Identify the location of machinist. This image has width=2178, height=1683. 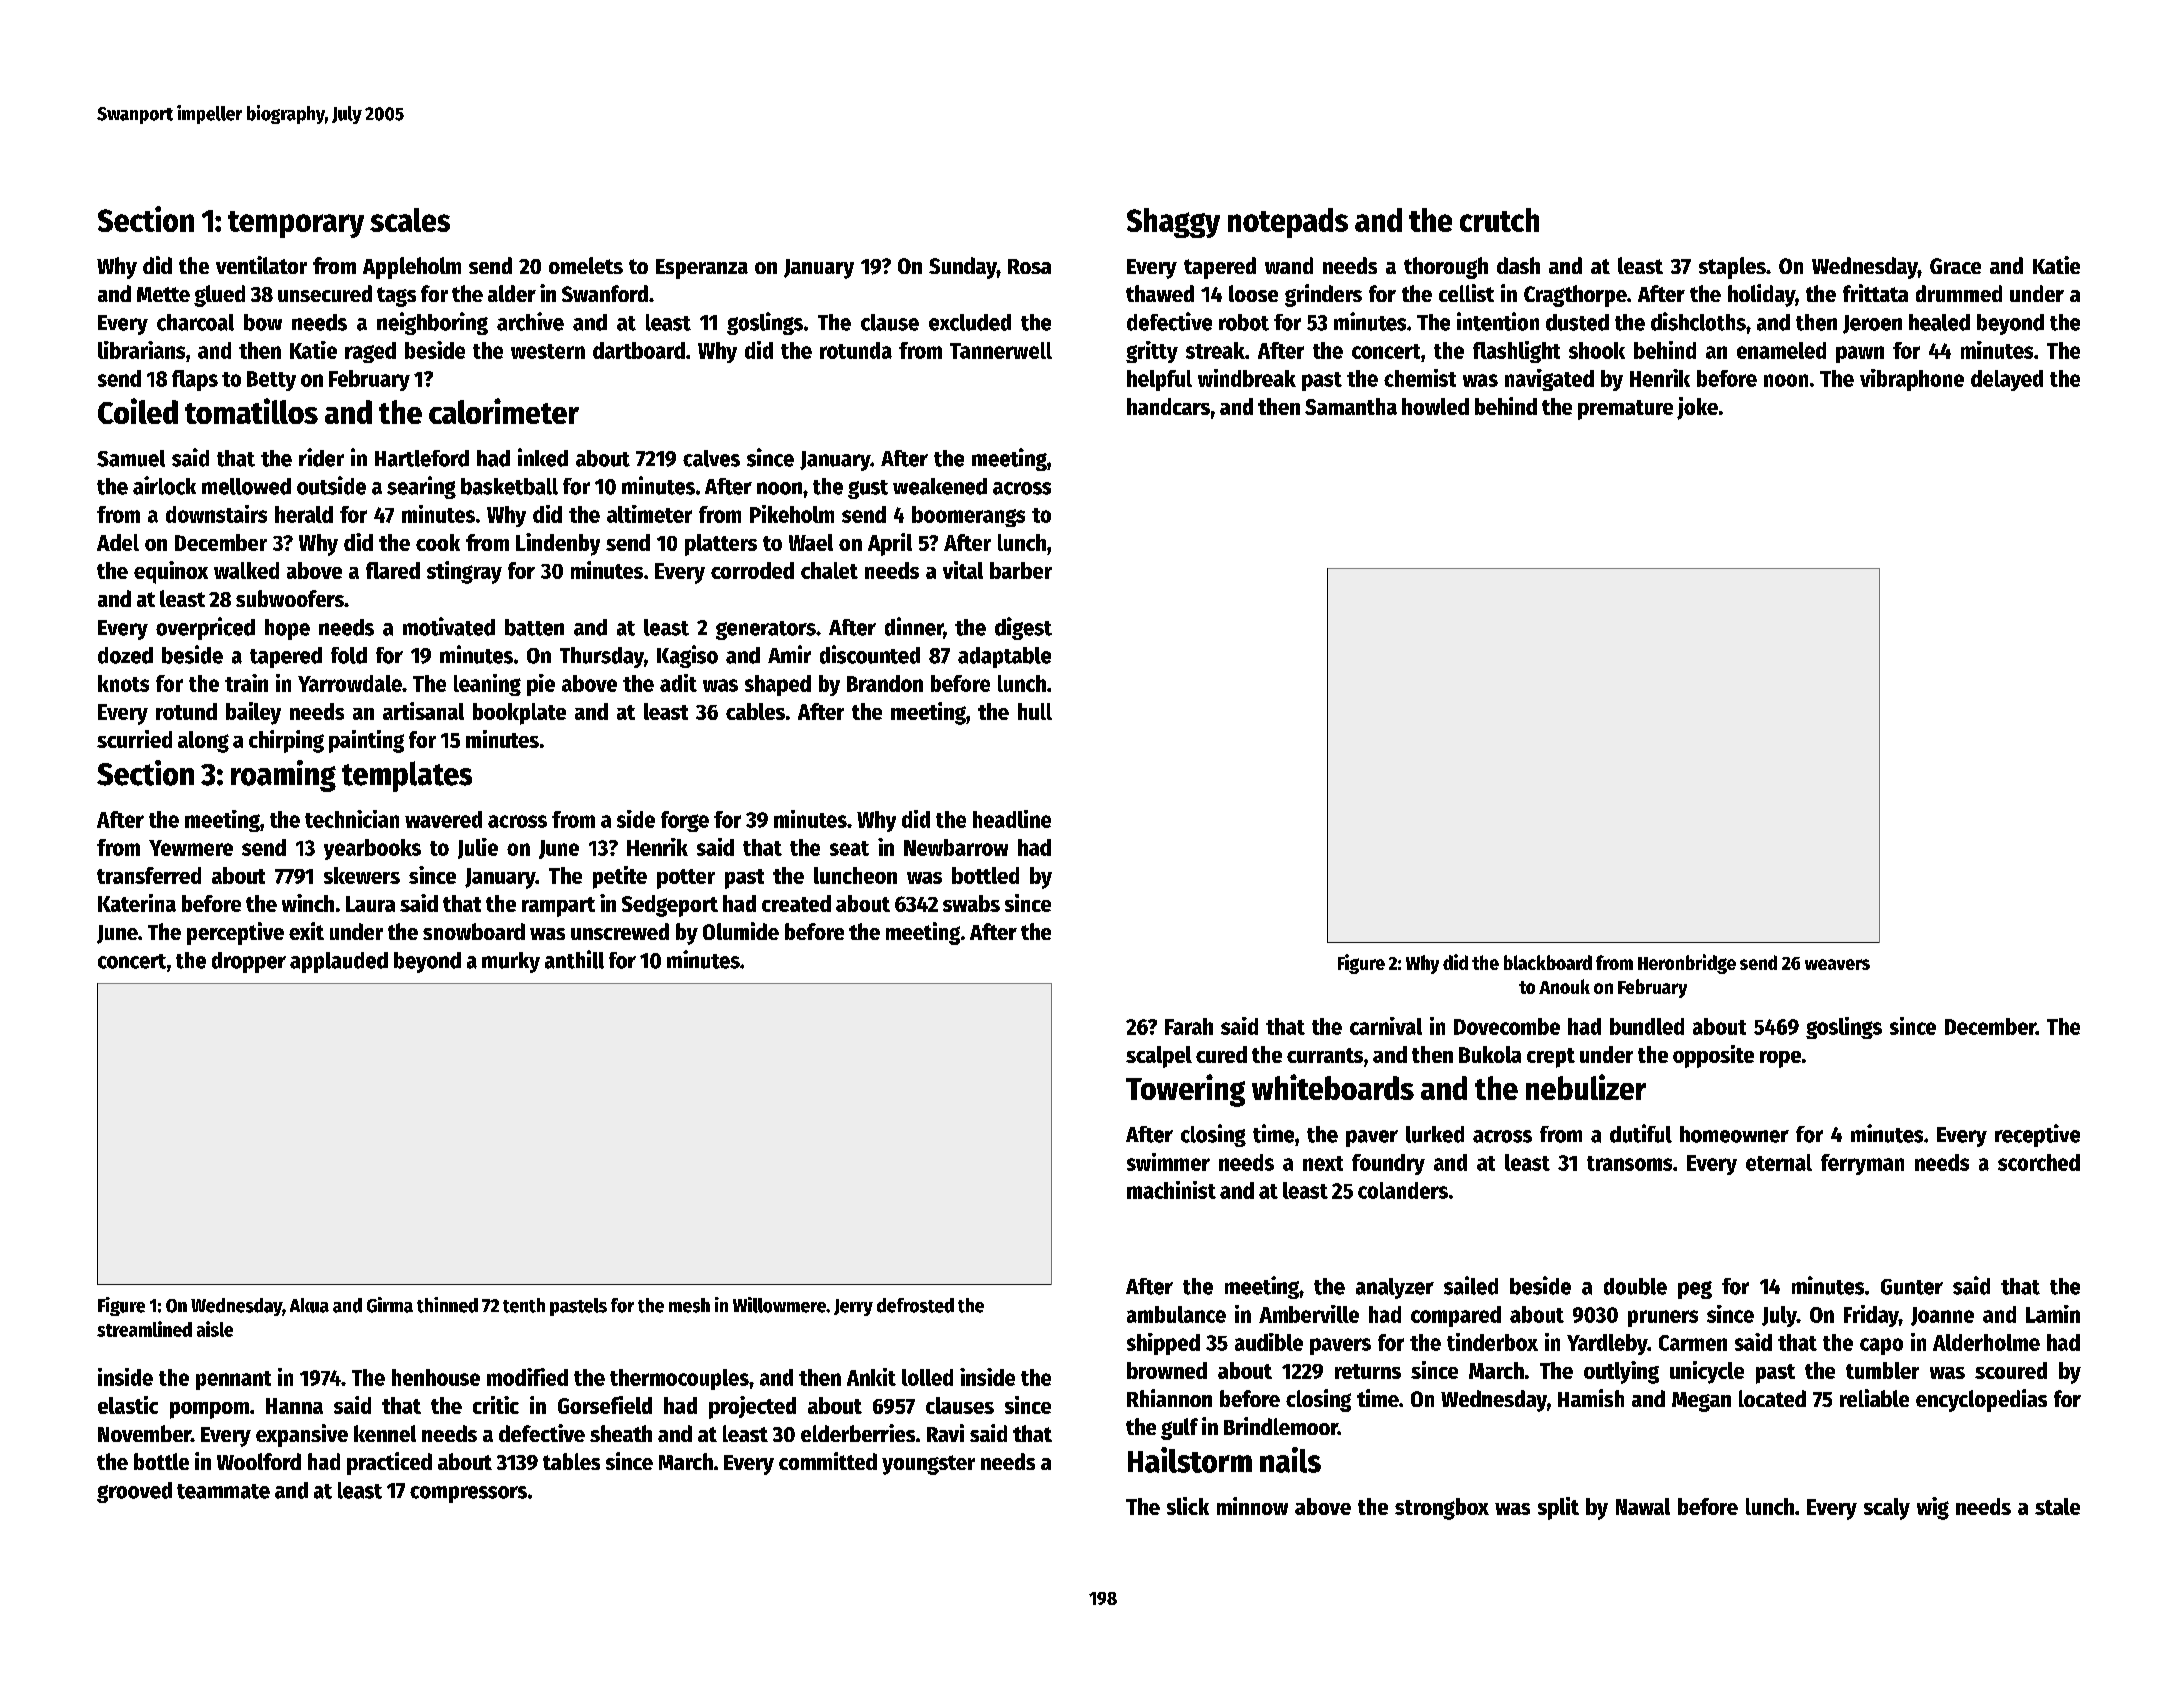
(1171, 1190).
